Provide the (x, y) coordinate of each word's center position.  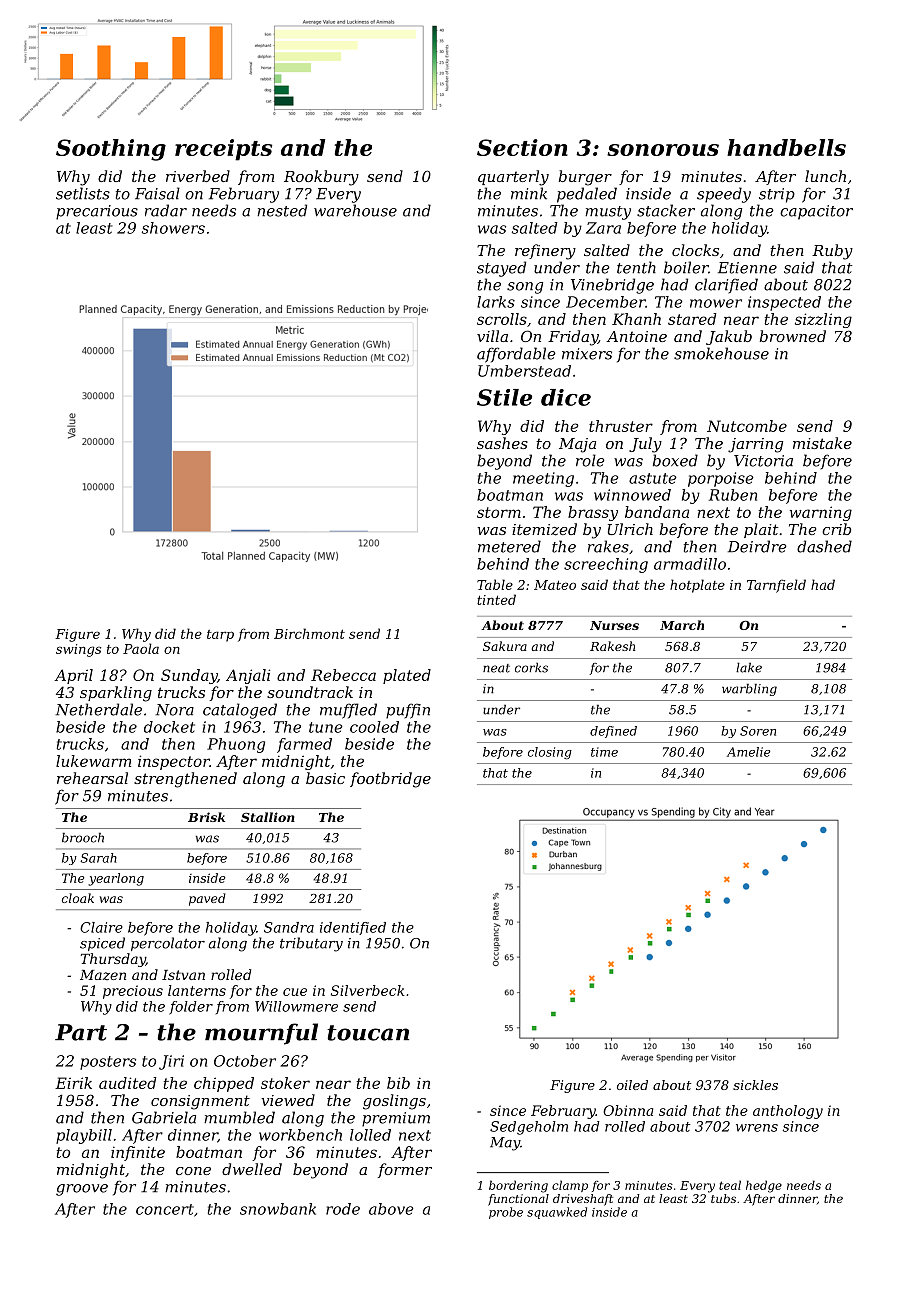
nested (282, 210)
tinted (496, 599)
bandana (657, 512)
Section (522, 147)
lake (749, 668)
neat (496, 668)
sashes (502, 443)
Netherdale (99, 709)
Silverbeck (368, 990)
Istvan (183, 975)
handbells (786, 147)
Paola (141, 648)
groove (82, 1190)
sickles (755, 1085)
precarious (97, 212)
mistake (822, 443)
